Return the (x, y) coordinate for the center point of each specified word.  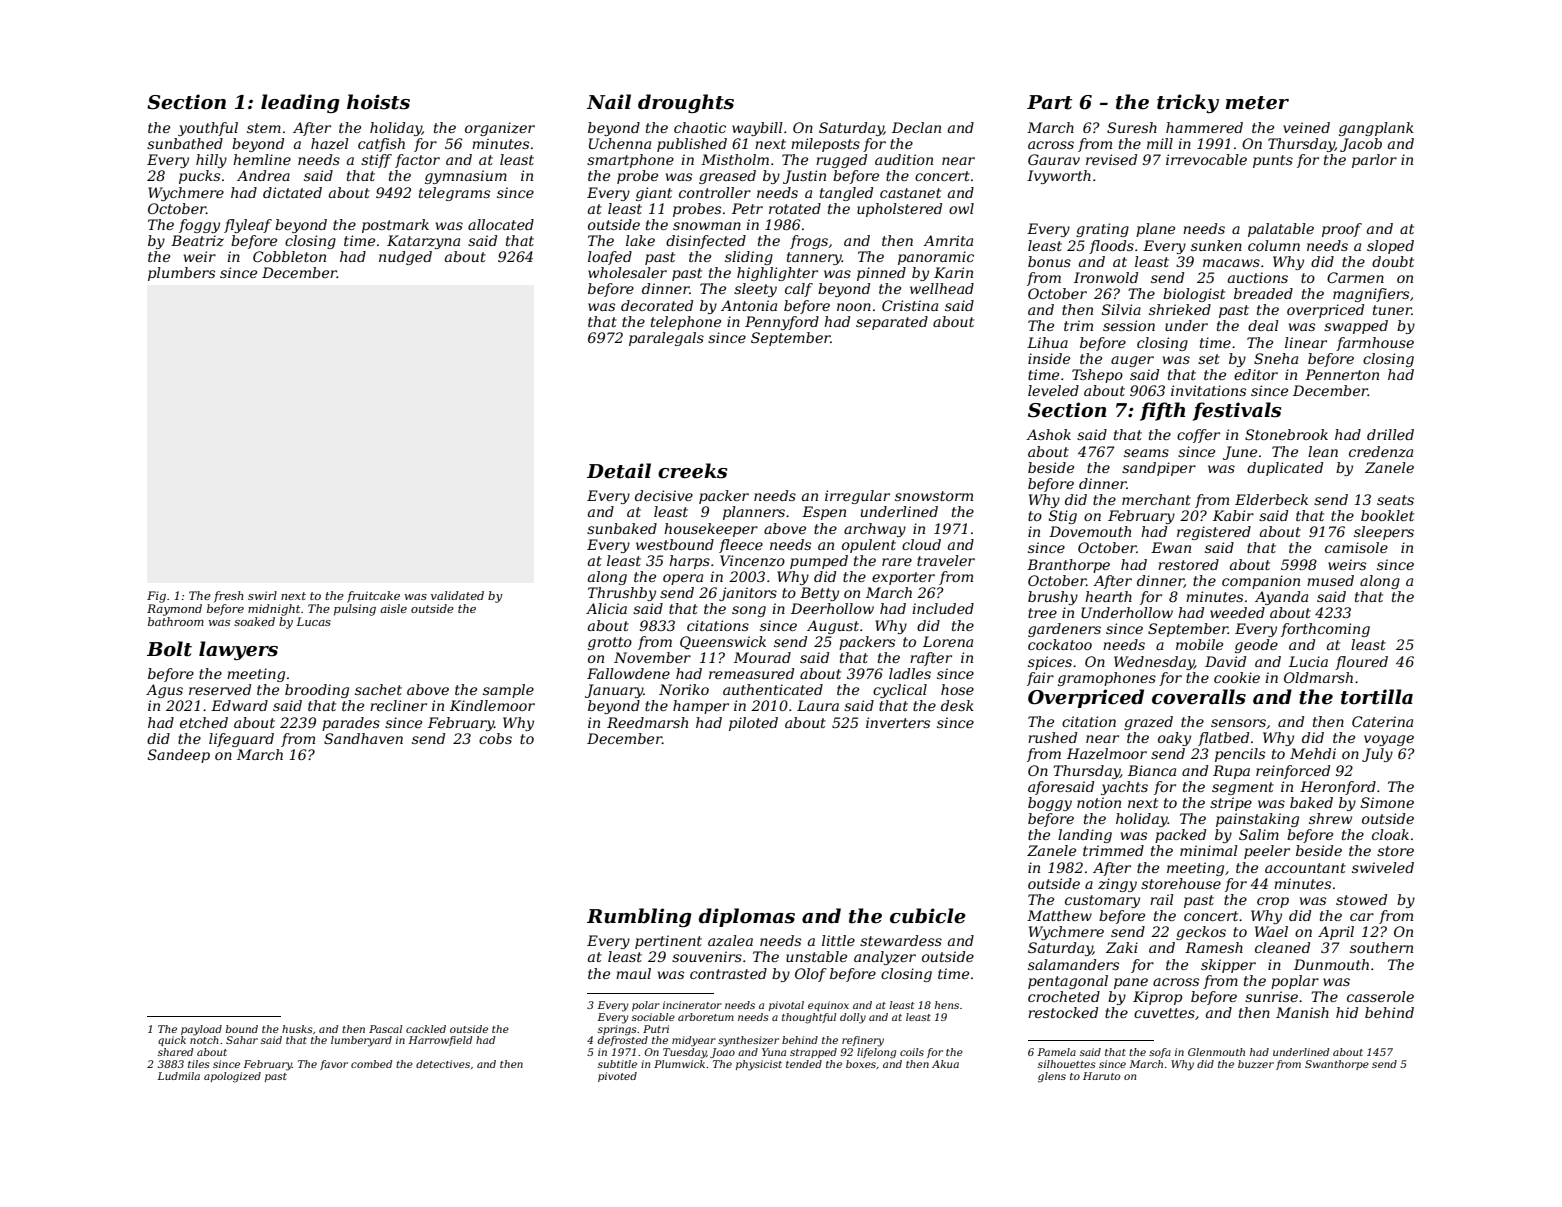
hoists (378, 102)
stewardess (901, 940)
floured (1361, 663)
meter (1257, 103)
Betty (819, 594)
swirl (262, 595)
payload (201, 1030)
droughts (686, 103)
